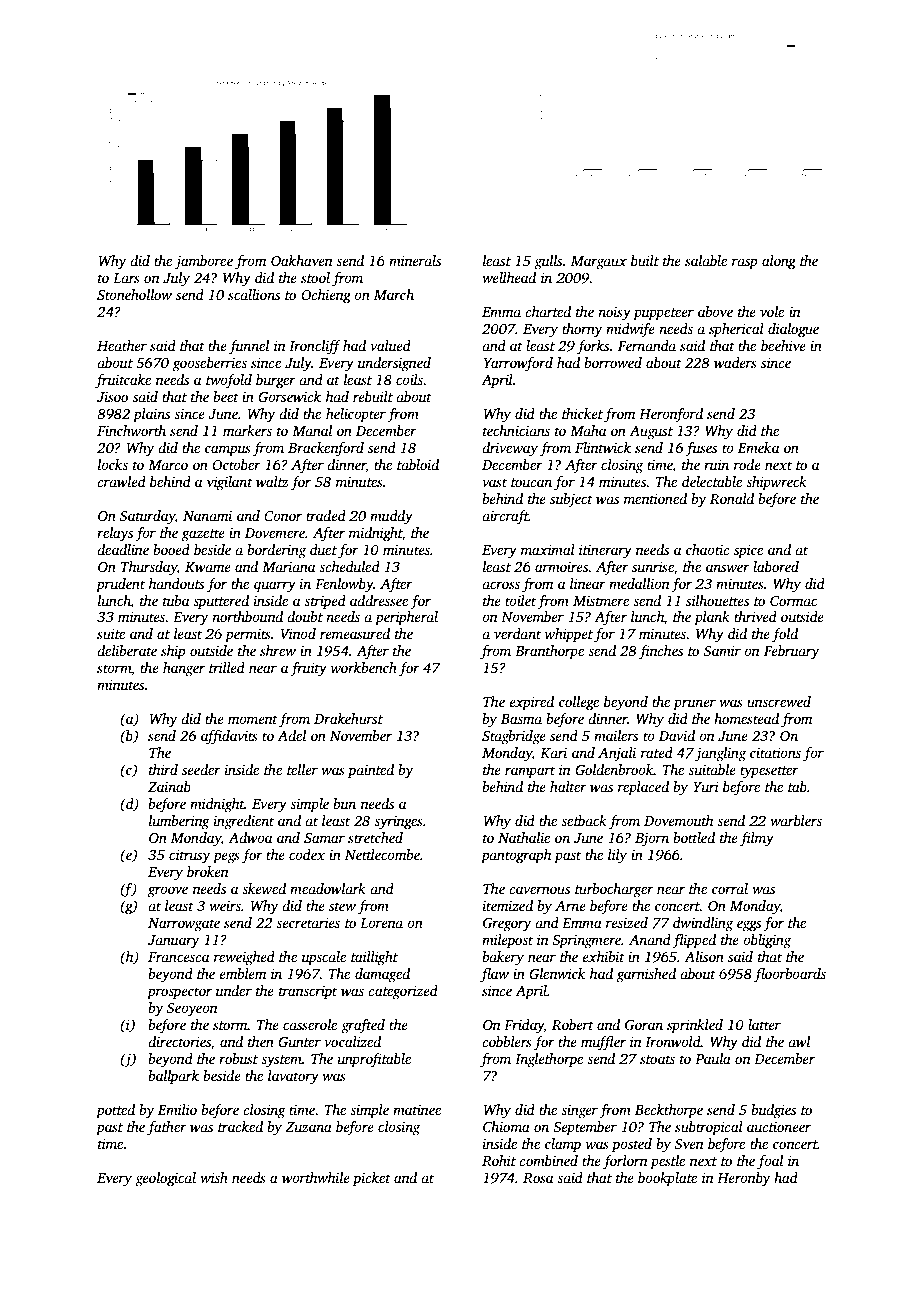  I want to click on minerals, so click(415, 260).
